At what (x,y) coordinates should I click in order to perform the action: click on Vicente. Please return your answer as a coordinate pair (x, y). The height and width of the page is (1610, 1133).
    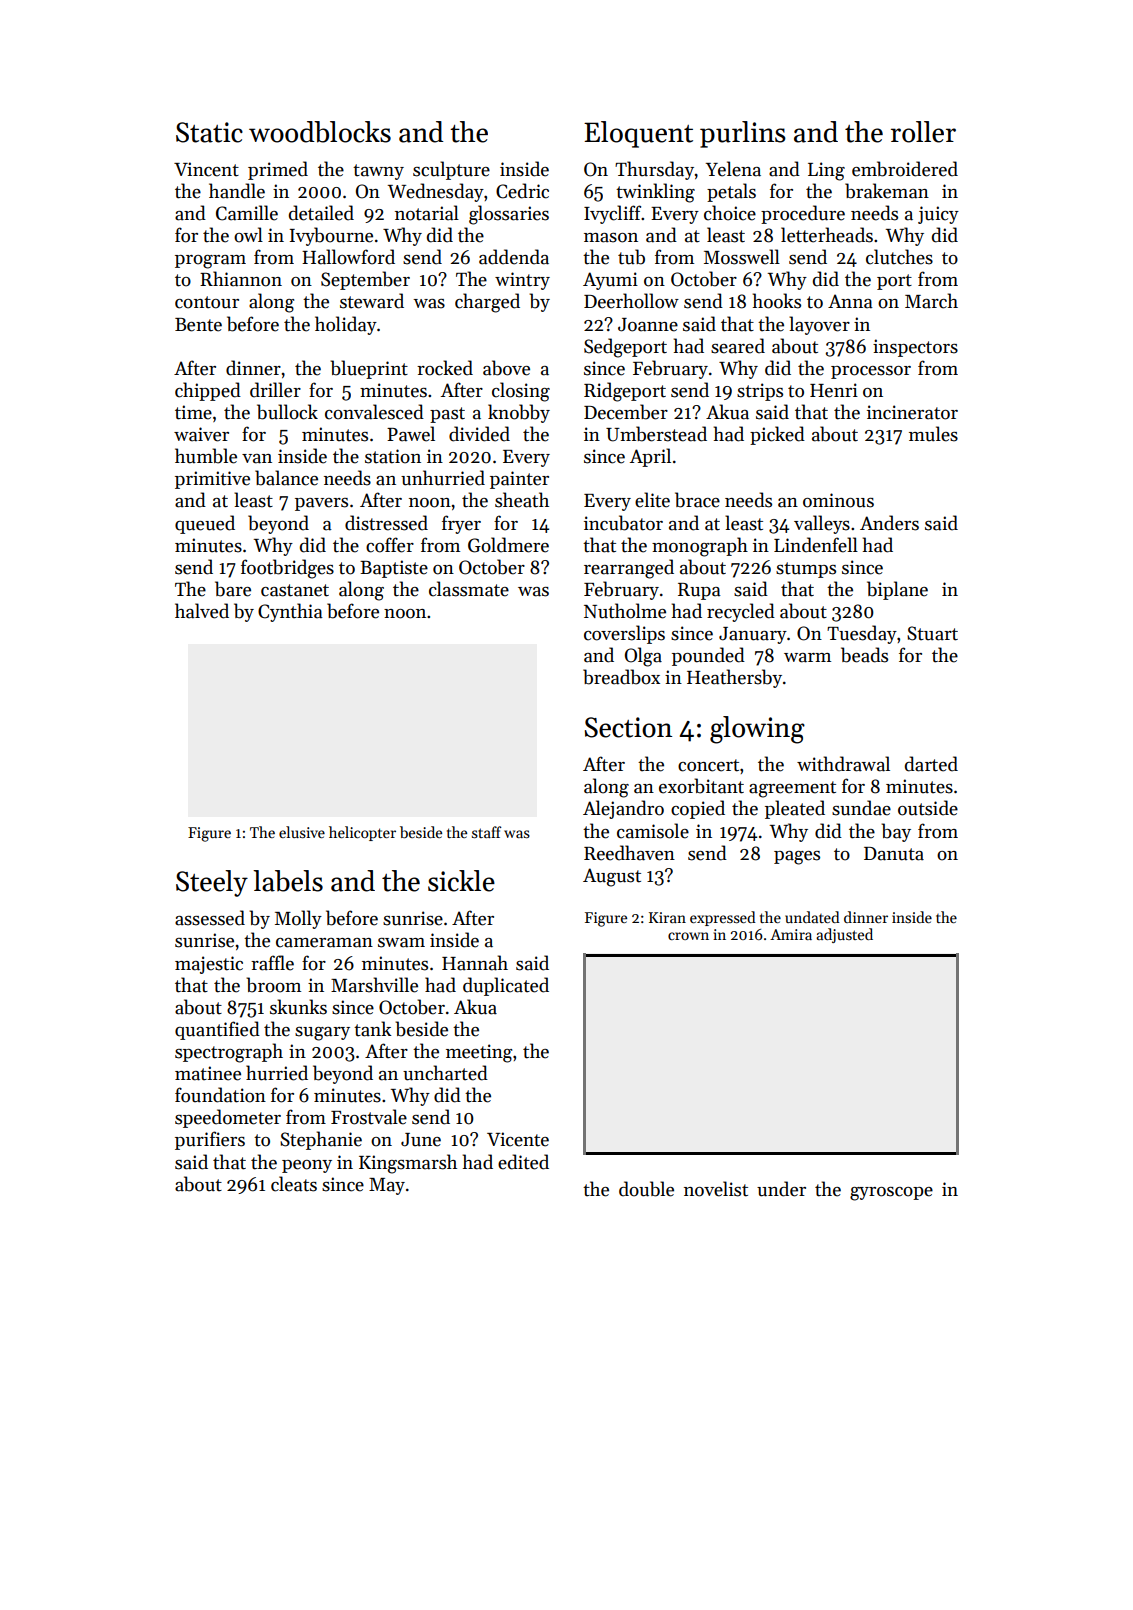
    Looking at the image, I should click on (518, 1139).
